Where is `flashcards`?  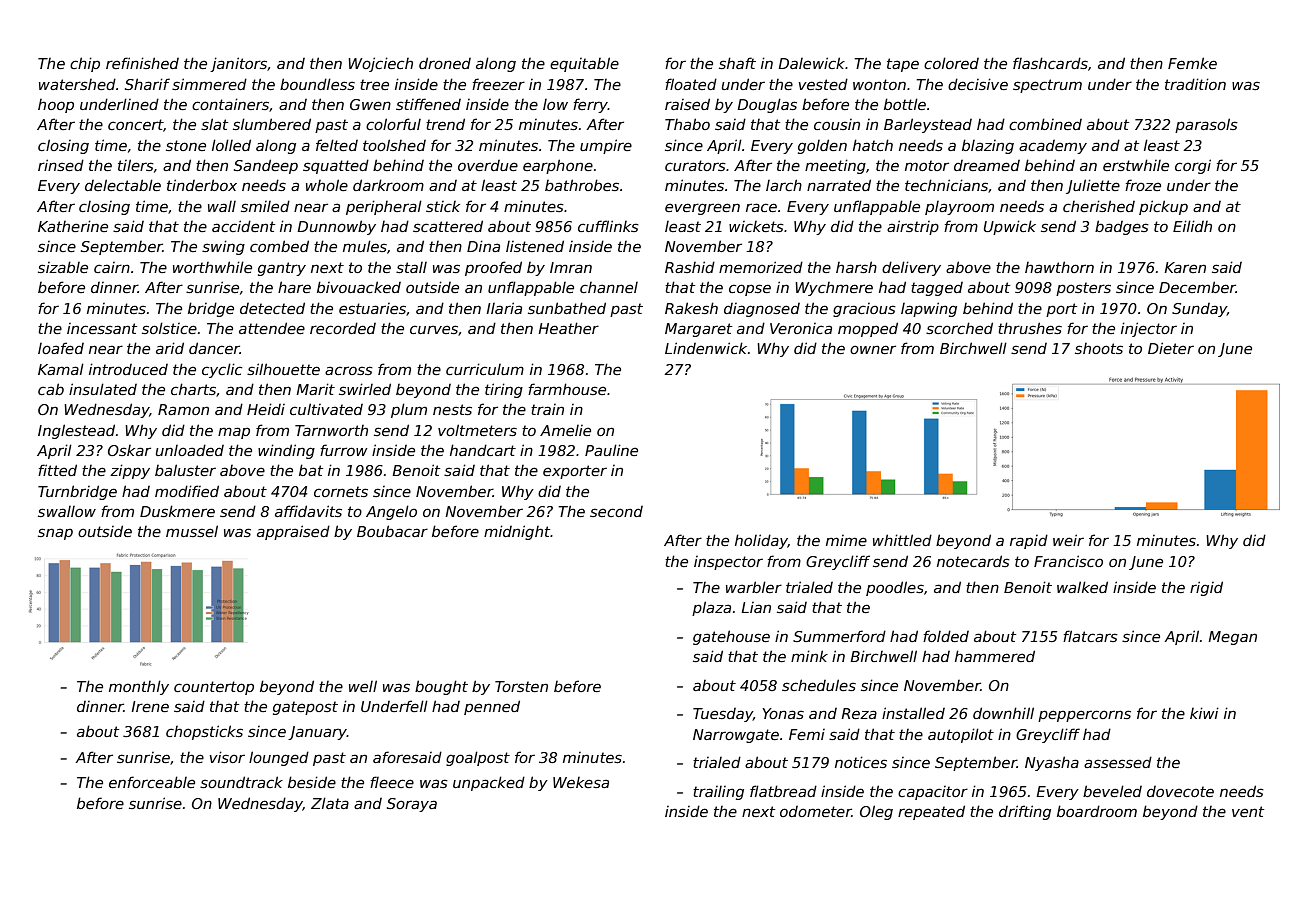
flashcards is located at coordinates (1050, 63).
